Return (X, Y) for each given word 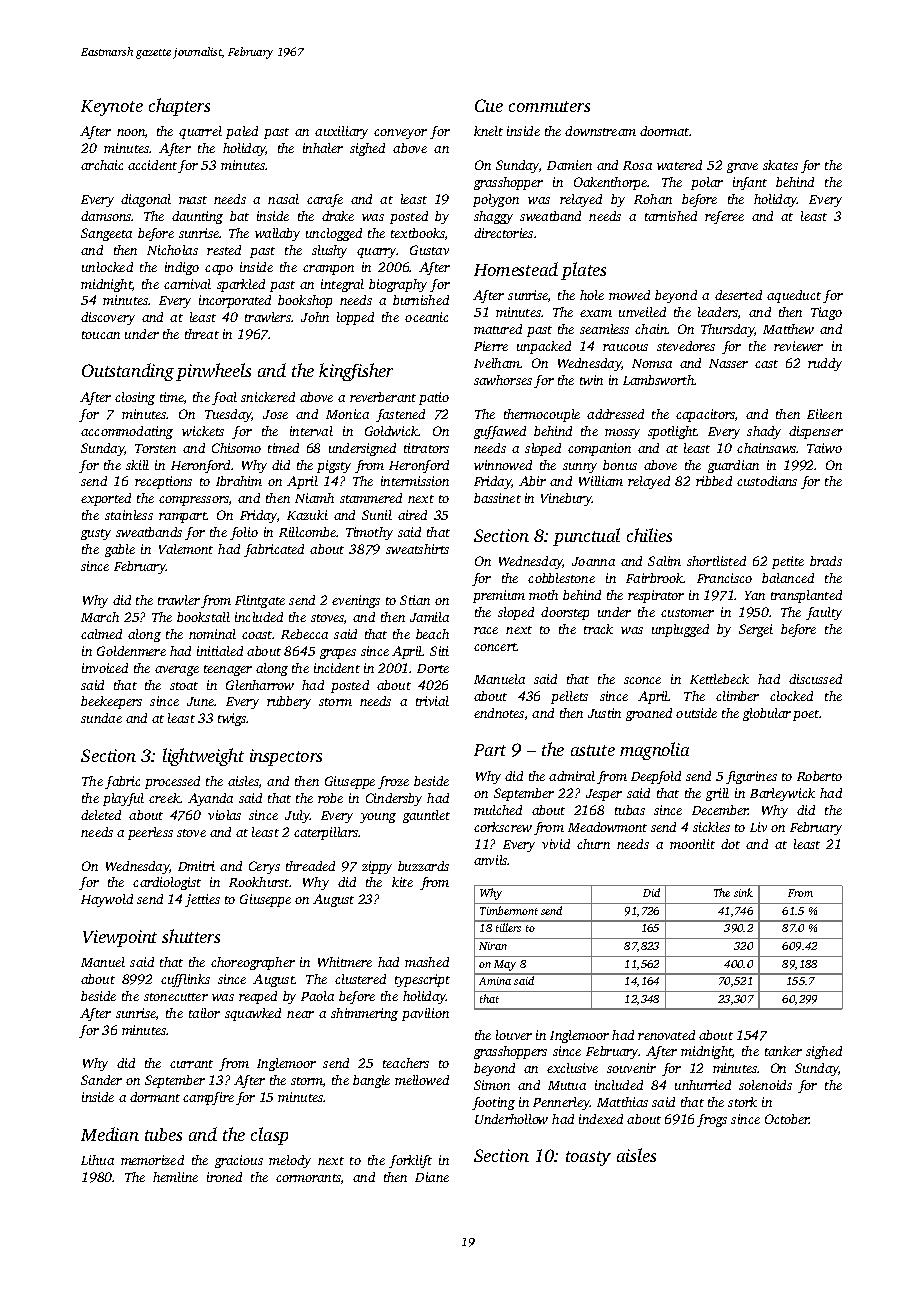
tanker (783, 1051)
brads (826, 561)
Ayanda (210, 799)
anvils (491, 860)
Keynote (112, 108)
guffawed (500, 432)
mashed (427, 962)
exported (106, 499)
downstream (600, 131)
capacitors (705, 415)
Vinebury (566, 499)
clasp (269, 1136)
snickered (268, 397)
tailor (204, 1013)
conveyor (400, 134)
